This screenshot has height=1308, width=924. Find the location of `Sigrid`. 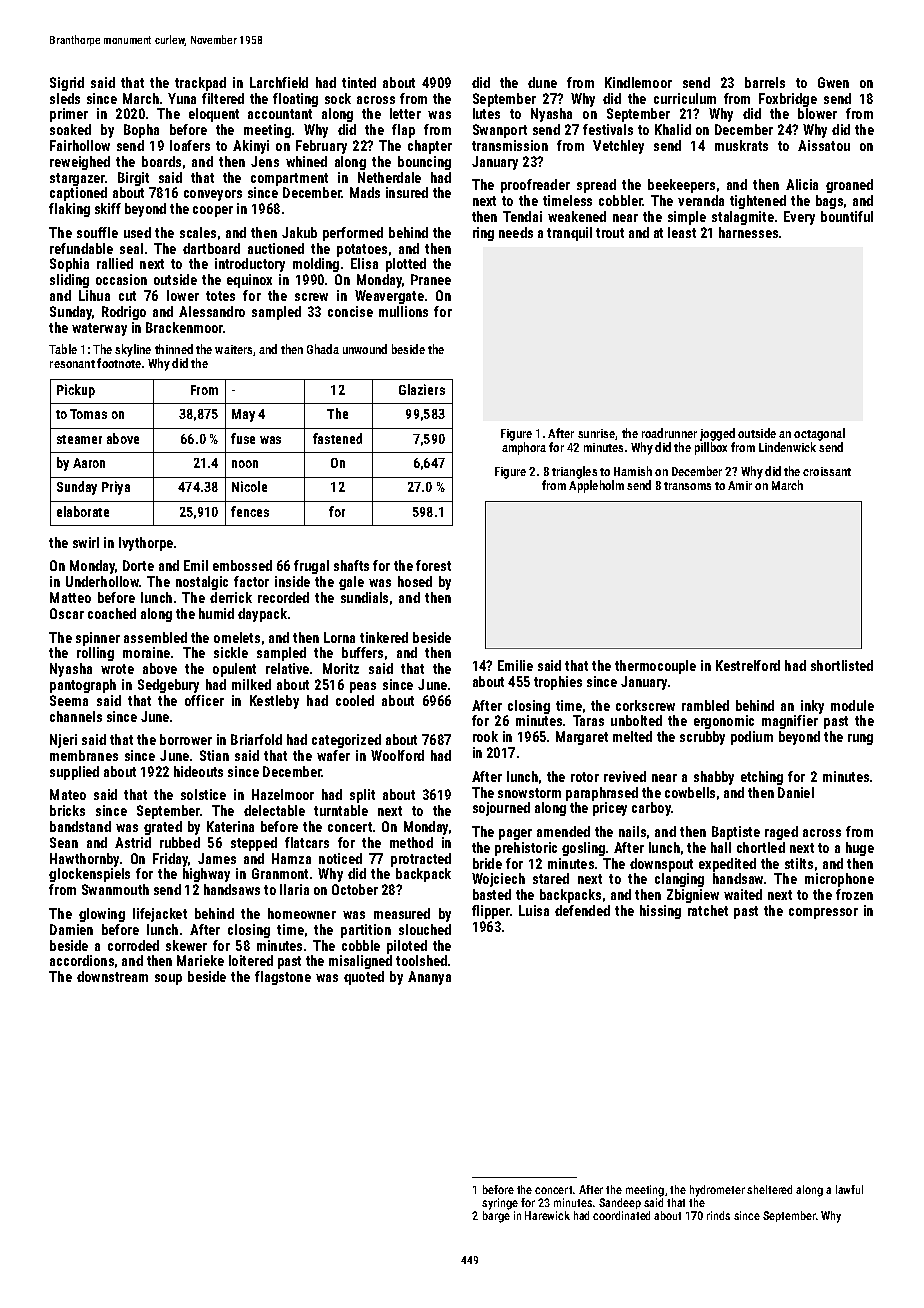

Sigrid is located at coordinates (67, 84).
